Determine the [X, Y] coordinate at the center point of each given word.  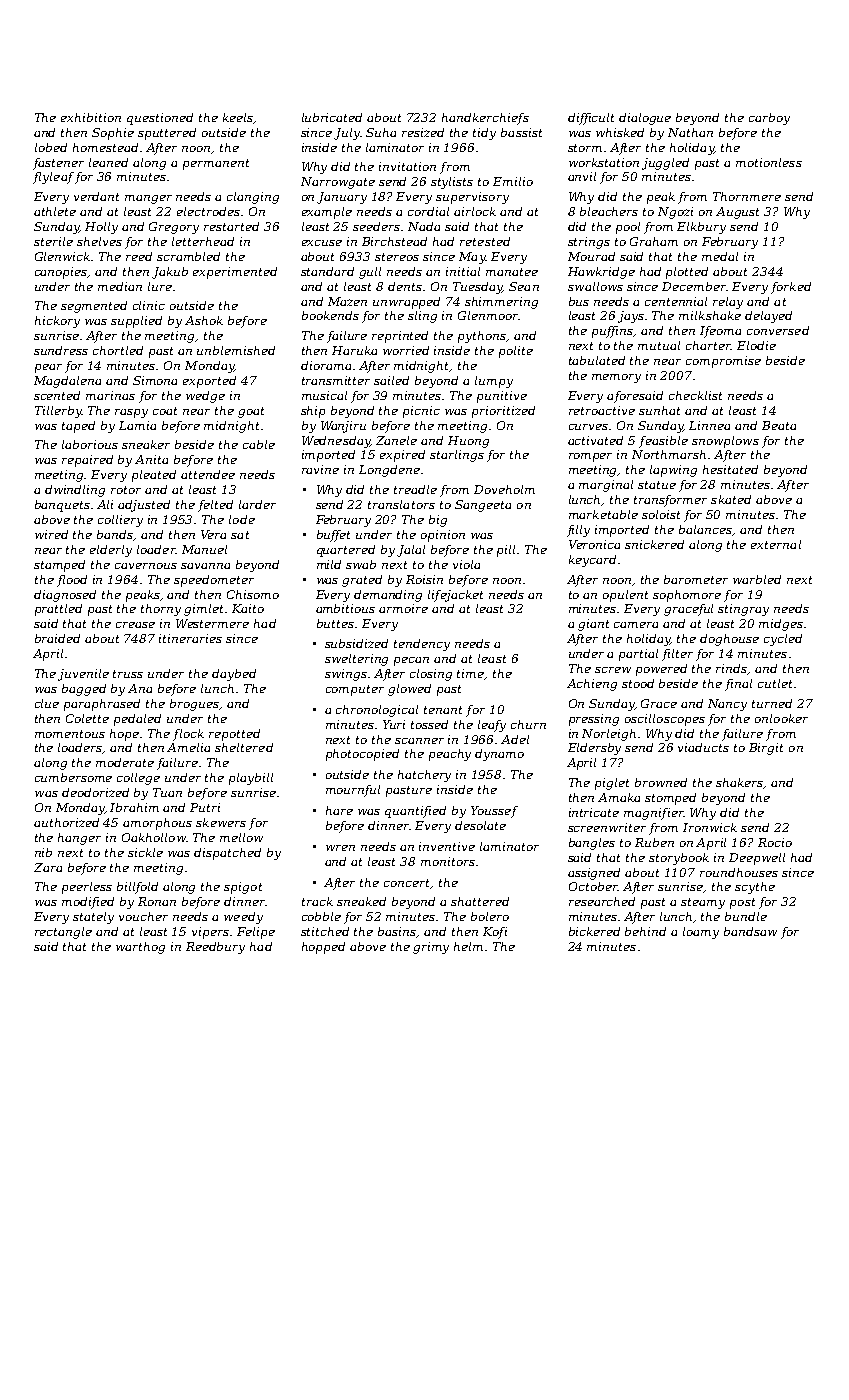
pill [506, 551]
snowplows [725, 442]
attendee [208, 474]
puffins [613, 332]
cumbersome [73, 777]
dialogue [645, 119]
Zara [48, 867]
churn [528, 724]
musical [324, 395]
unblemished [236, 350]
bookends [330, 315]
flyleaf [53, 178]
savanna [205, 566]
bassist [521, 132]
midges [781, 625]
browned [661, 782]
